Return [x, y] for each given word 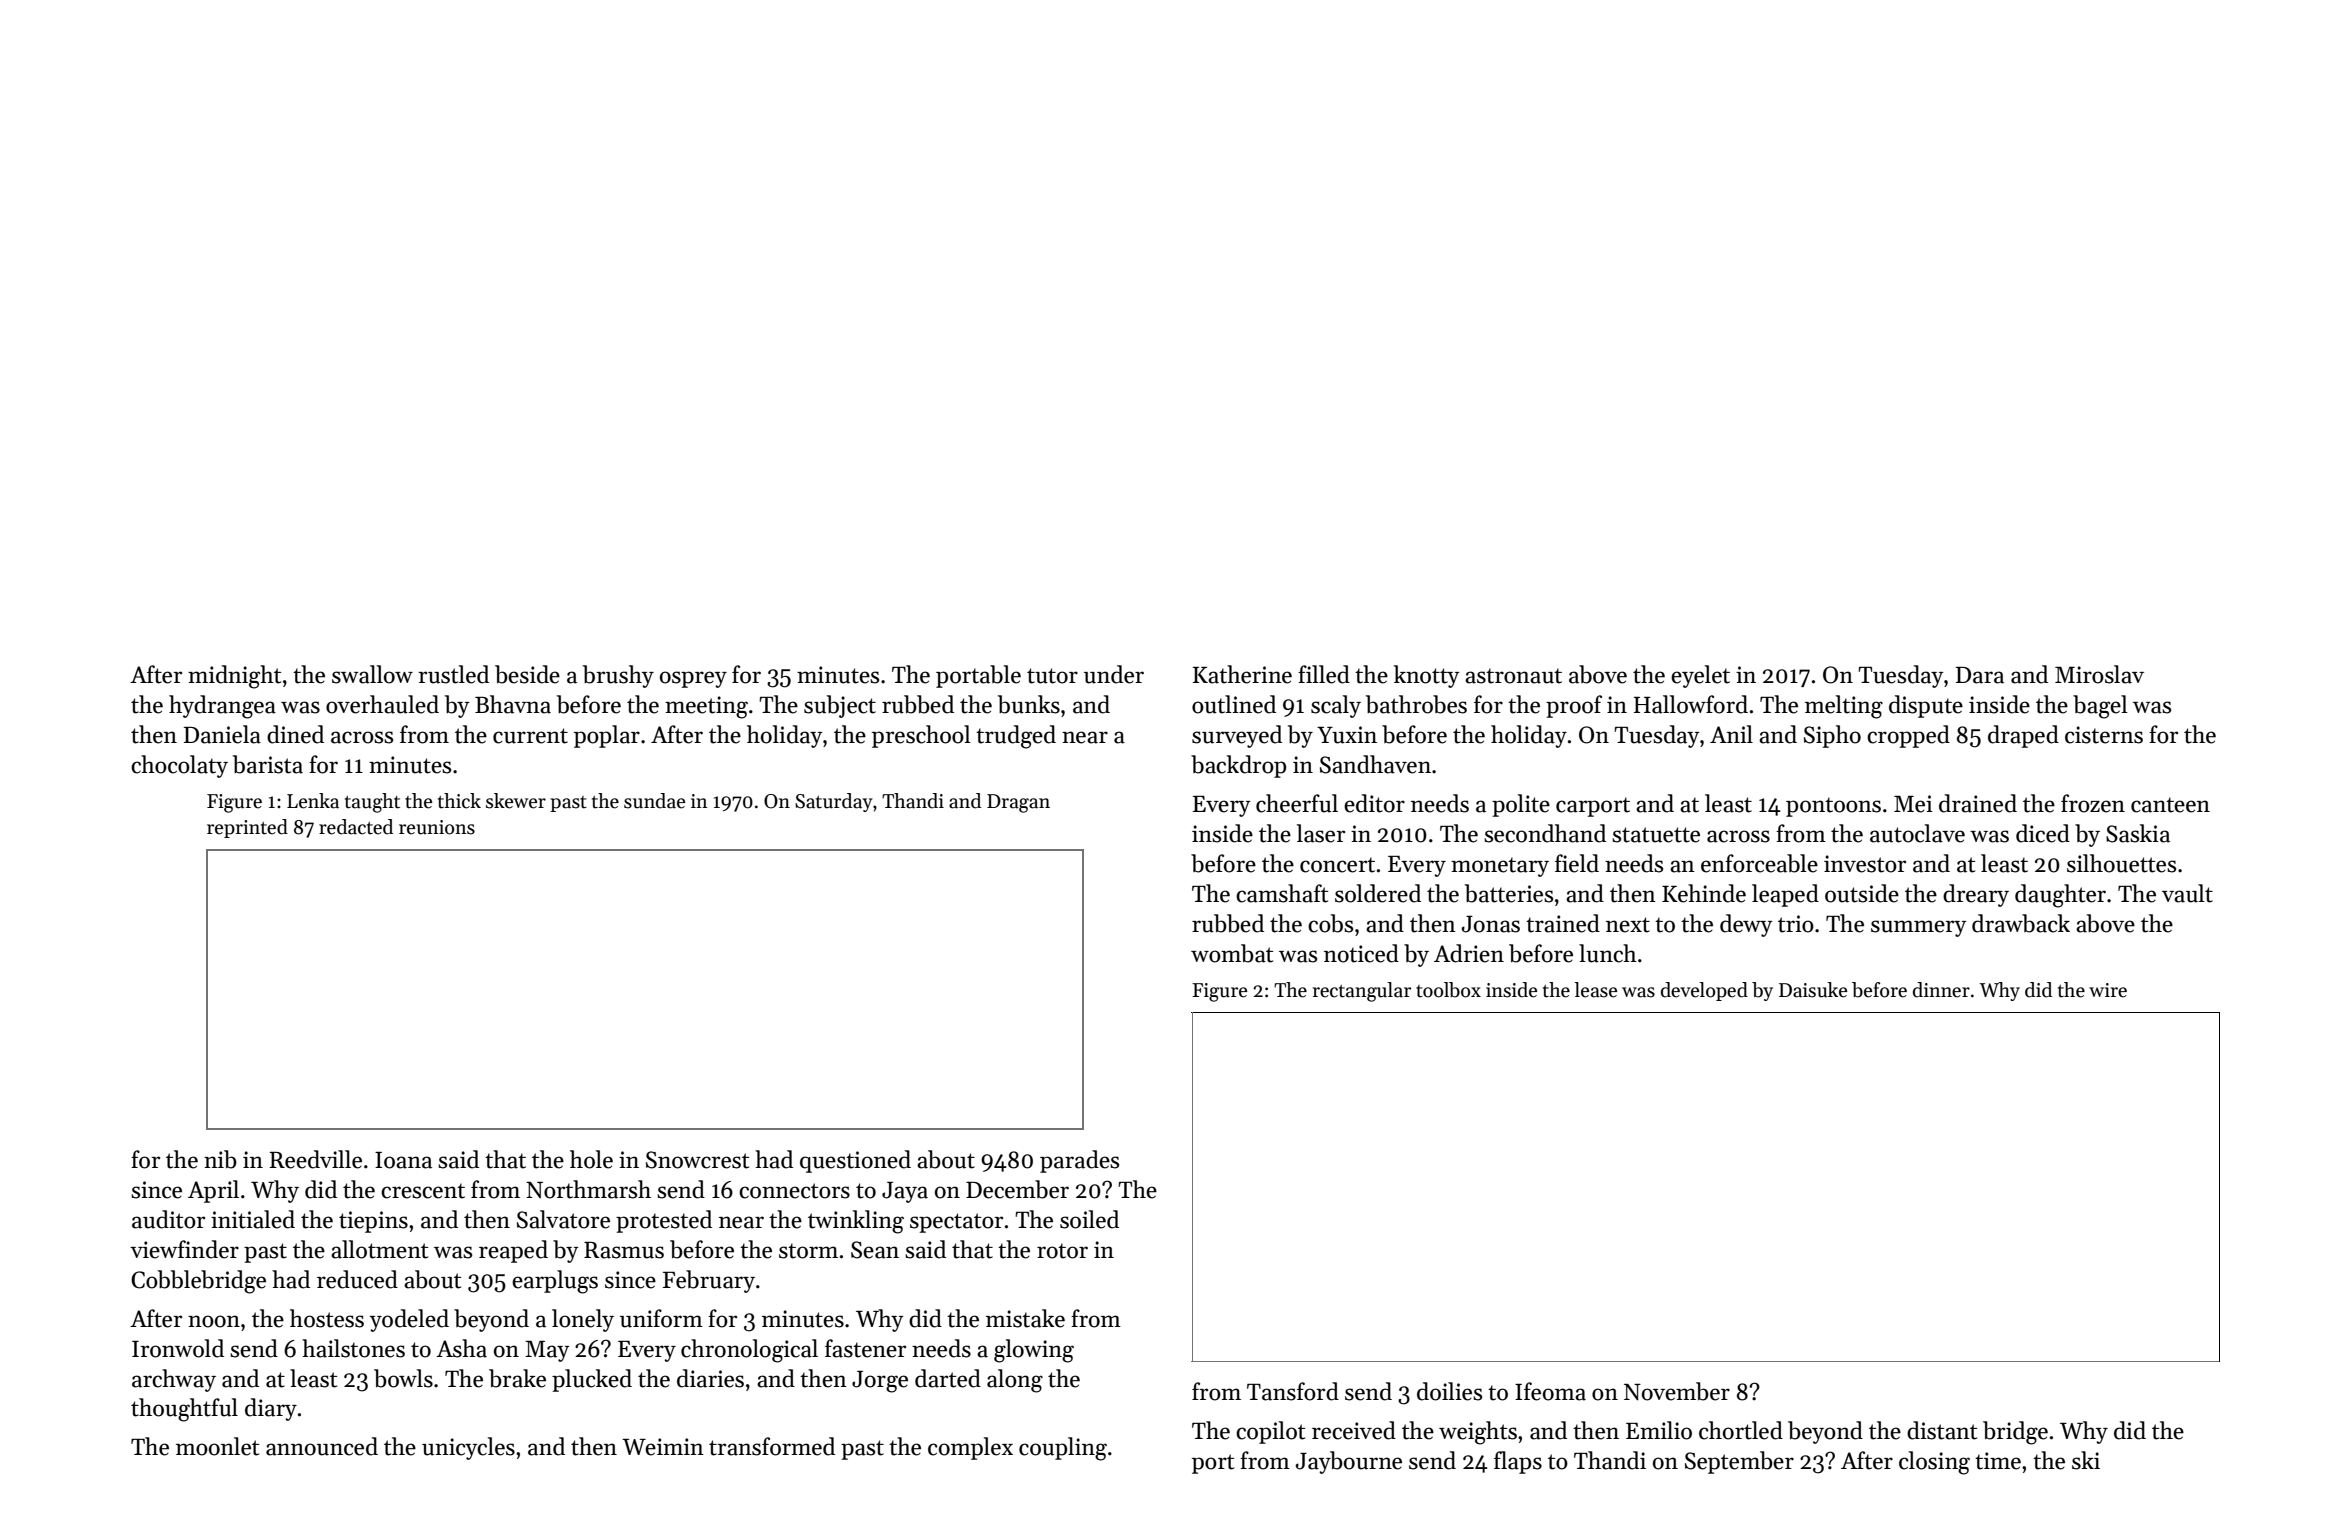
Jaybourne [1349, 1462]
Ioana [403, 1160]
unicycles [468, 1448]
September [1739, 1462]
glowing [1034, 1351]
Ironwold [178, 1348]
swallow [372, 674]
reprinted [247, 828]
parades [1079, 1161]
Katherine [1242, 674]
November [1677, 1391]
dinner [1941, 990]
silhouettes [2121, 863]
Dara [1980, 675]
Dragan [1018, 803]
